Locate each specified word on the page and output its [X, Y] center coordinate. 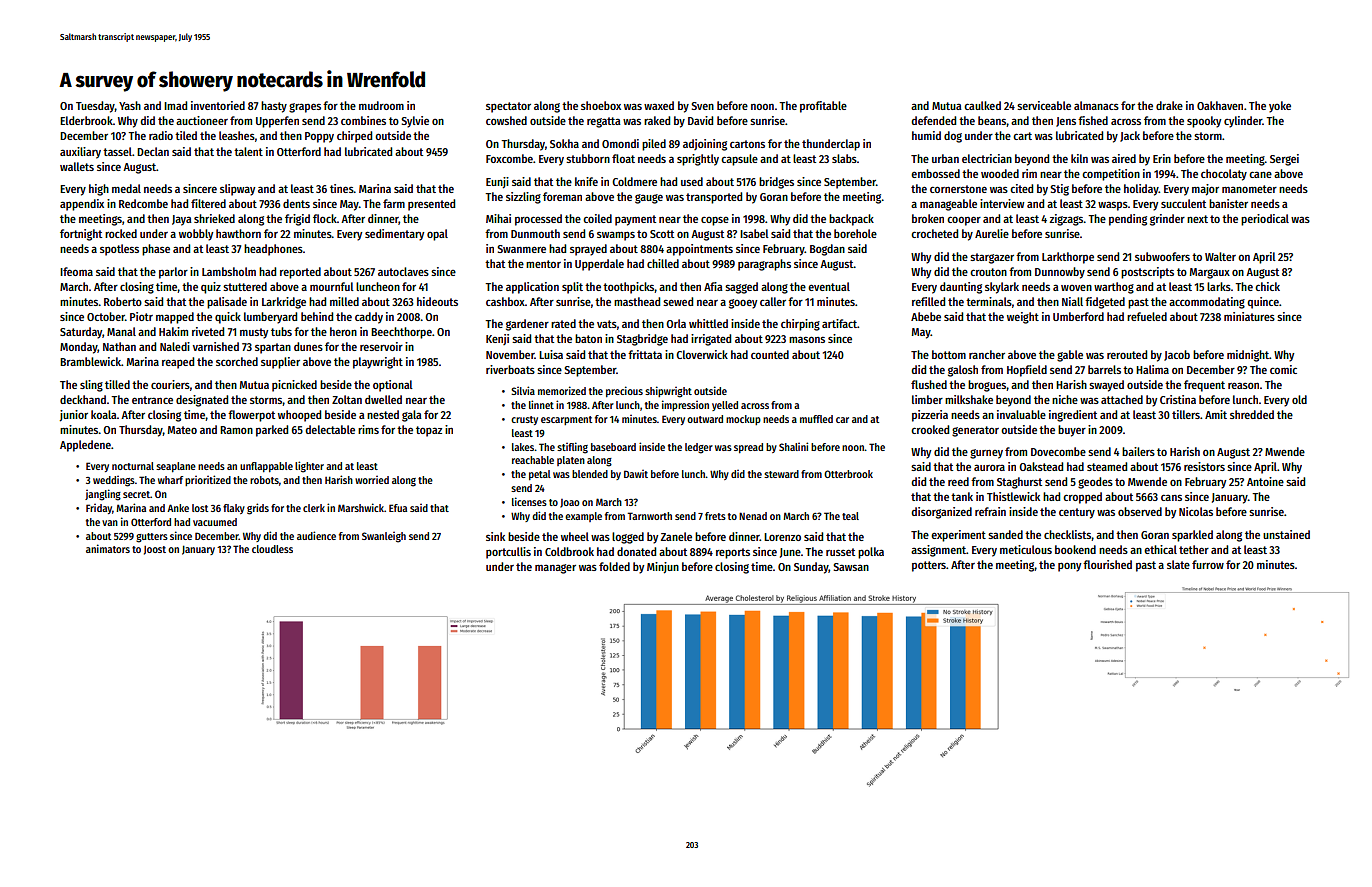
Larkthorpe [1068, 258]
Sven [702, 106]
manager [555, 569]
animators [108, 548]
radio [161, 135]
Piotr [141, 316]
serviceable [1044, 105]
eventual [829, 286]
